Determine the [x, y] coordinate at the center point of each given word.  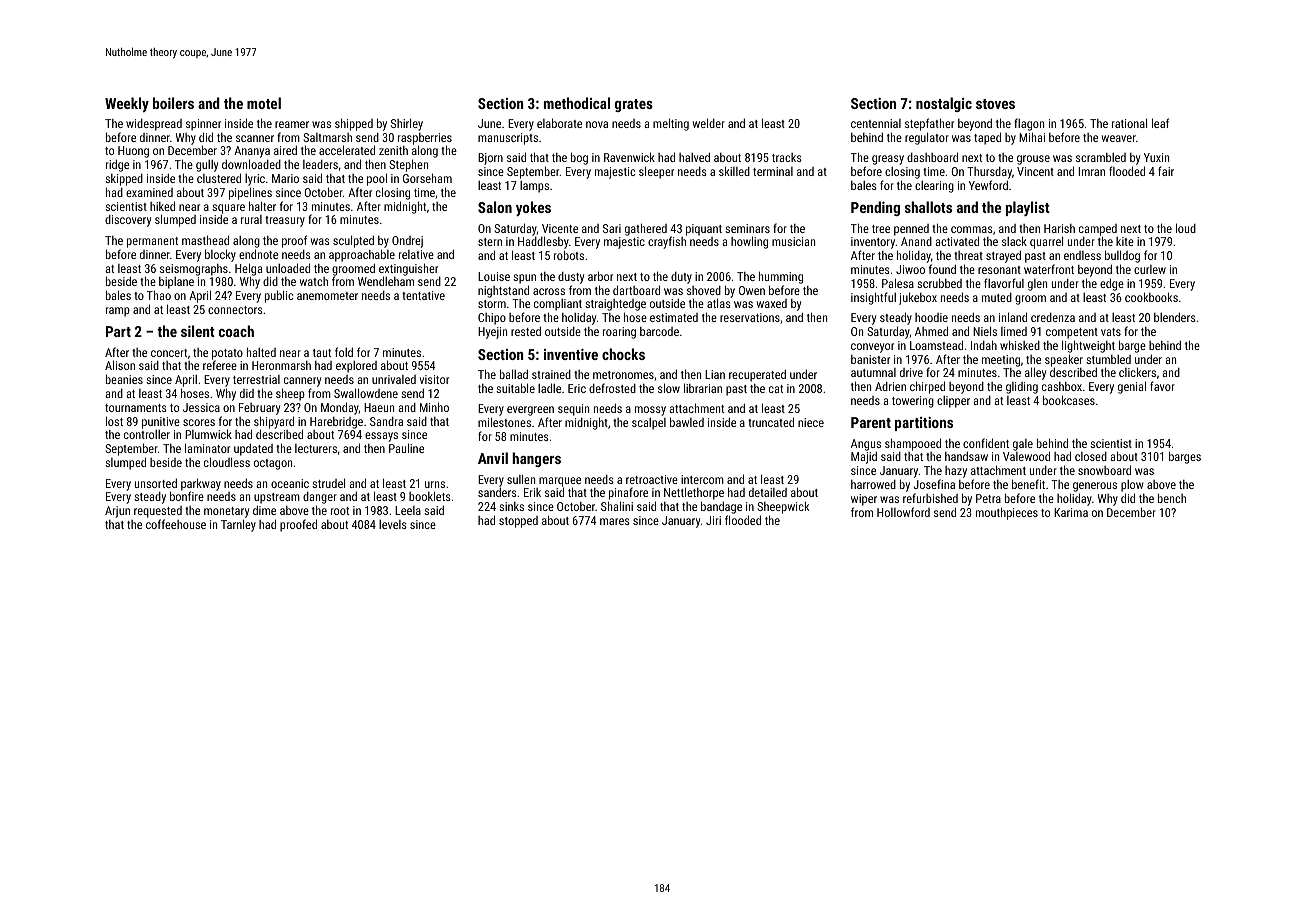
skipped [124, 180]
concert [169, 353]
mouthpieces [1007, 513]
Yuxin [1156, 157]
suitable [515, 388]
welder [709, 123]
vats [1111, 332]
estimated [674, 317]
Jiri [713, 520]
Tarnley [238, 525]
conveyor [872, 348]
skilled [734, 171]
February [259, 409]
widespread [154, 125]
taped [987, 138]
